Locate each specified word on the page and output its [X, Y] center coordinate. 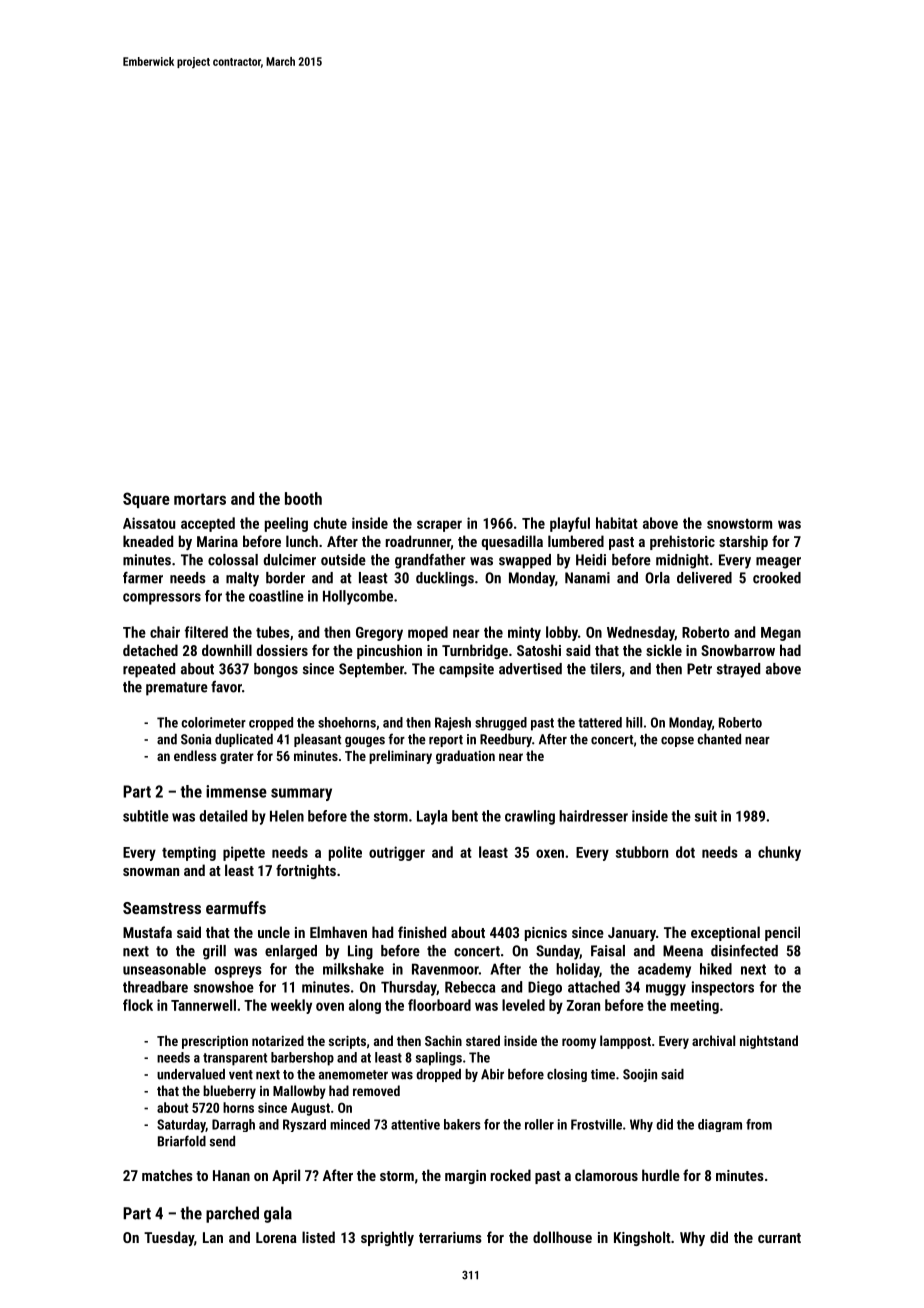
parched [232, 1214]
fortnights [306, 871]
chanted [719, 739]
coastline [276, 596]
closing [567, 1075]
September [371, 670]
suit [706, 816]
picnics [546, 934]
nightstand [769, 1042]
